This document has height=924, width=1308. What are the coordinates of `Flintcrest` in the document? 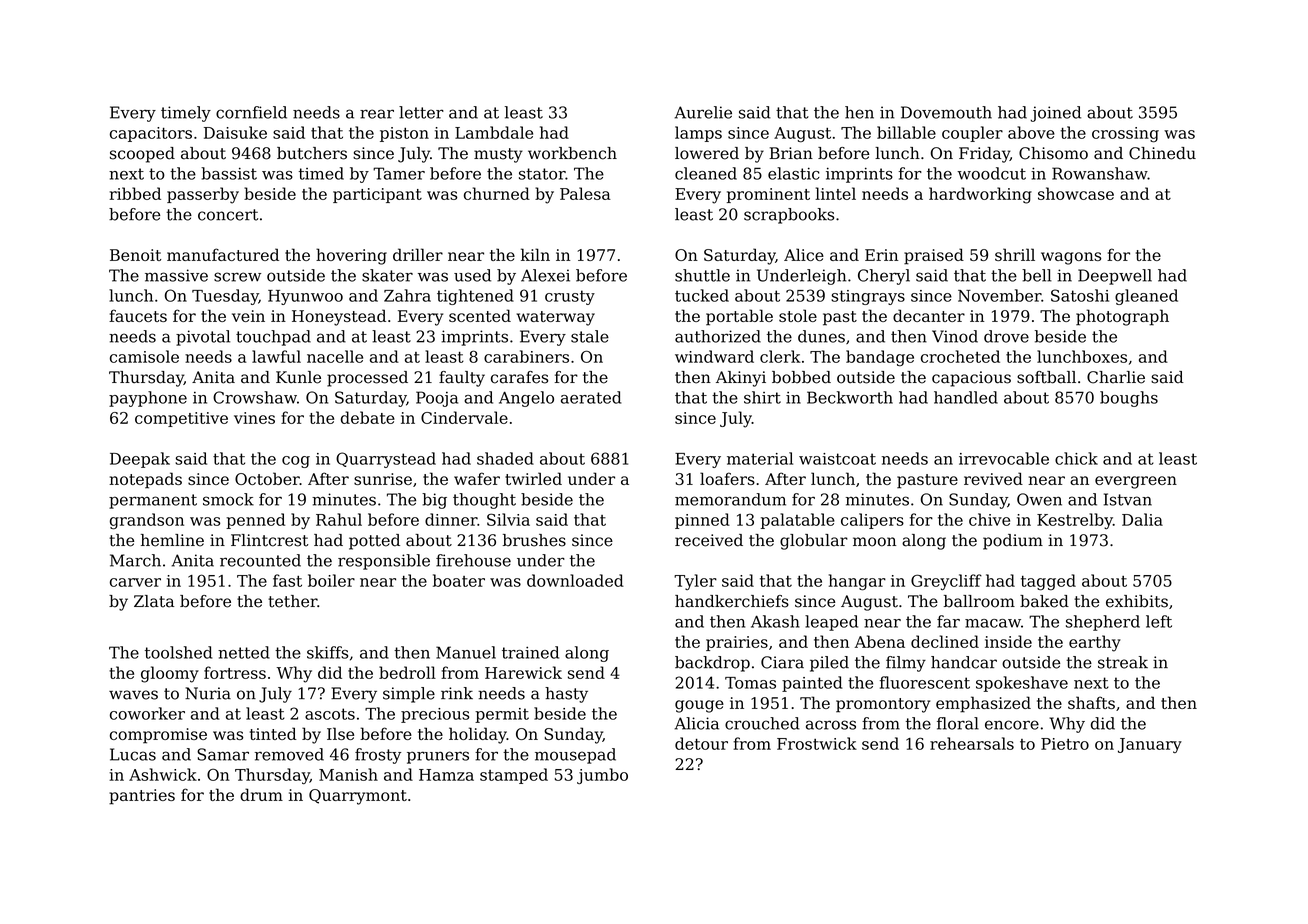 It's located at (269, 540).
